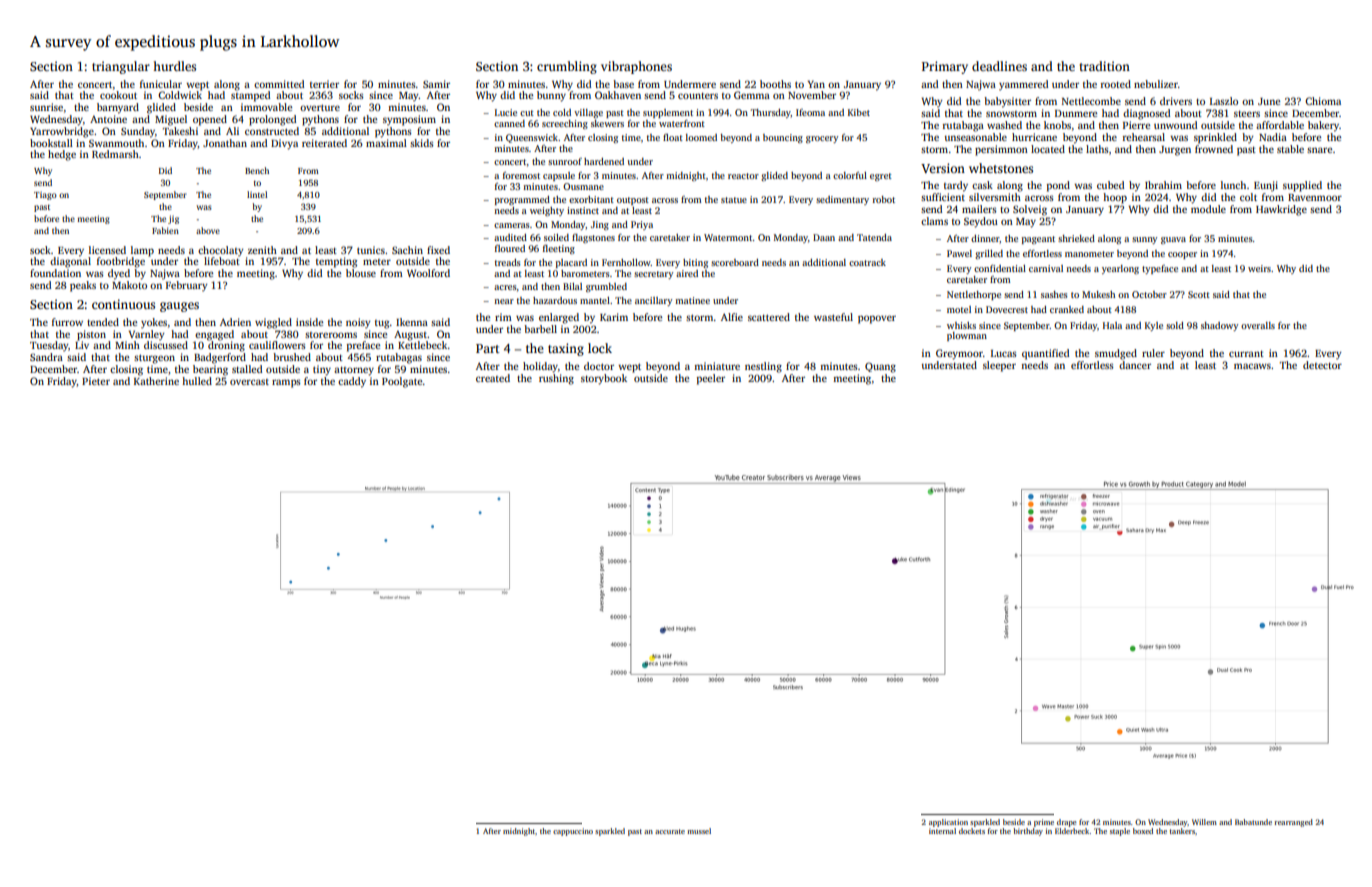  What do you see at coordinates (174, 66) in the screenshot?
I see `hurdles` at bounding box center [174, 66].
